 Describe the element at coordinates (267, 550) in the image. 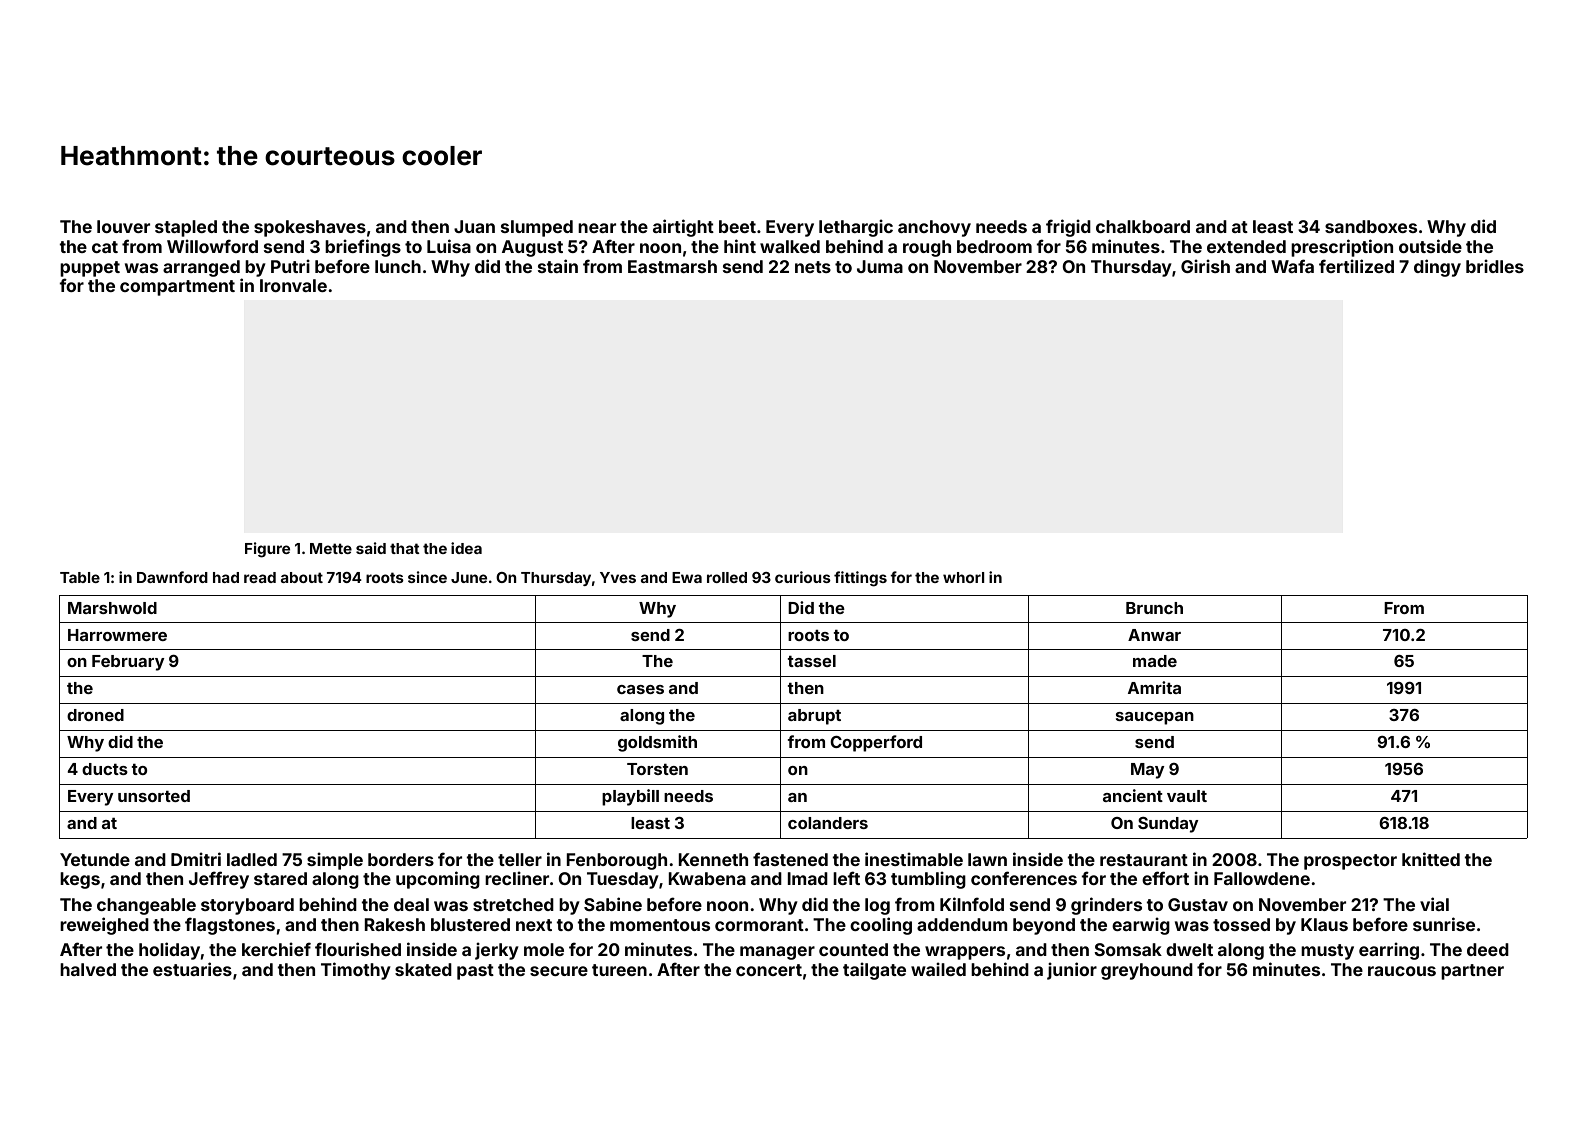

I see `Figure` at that location.
